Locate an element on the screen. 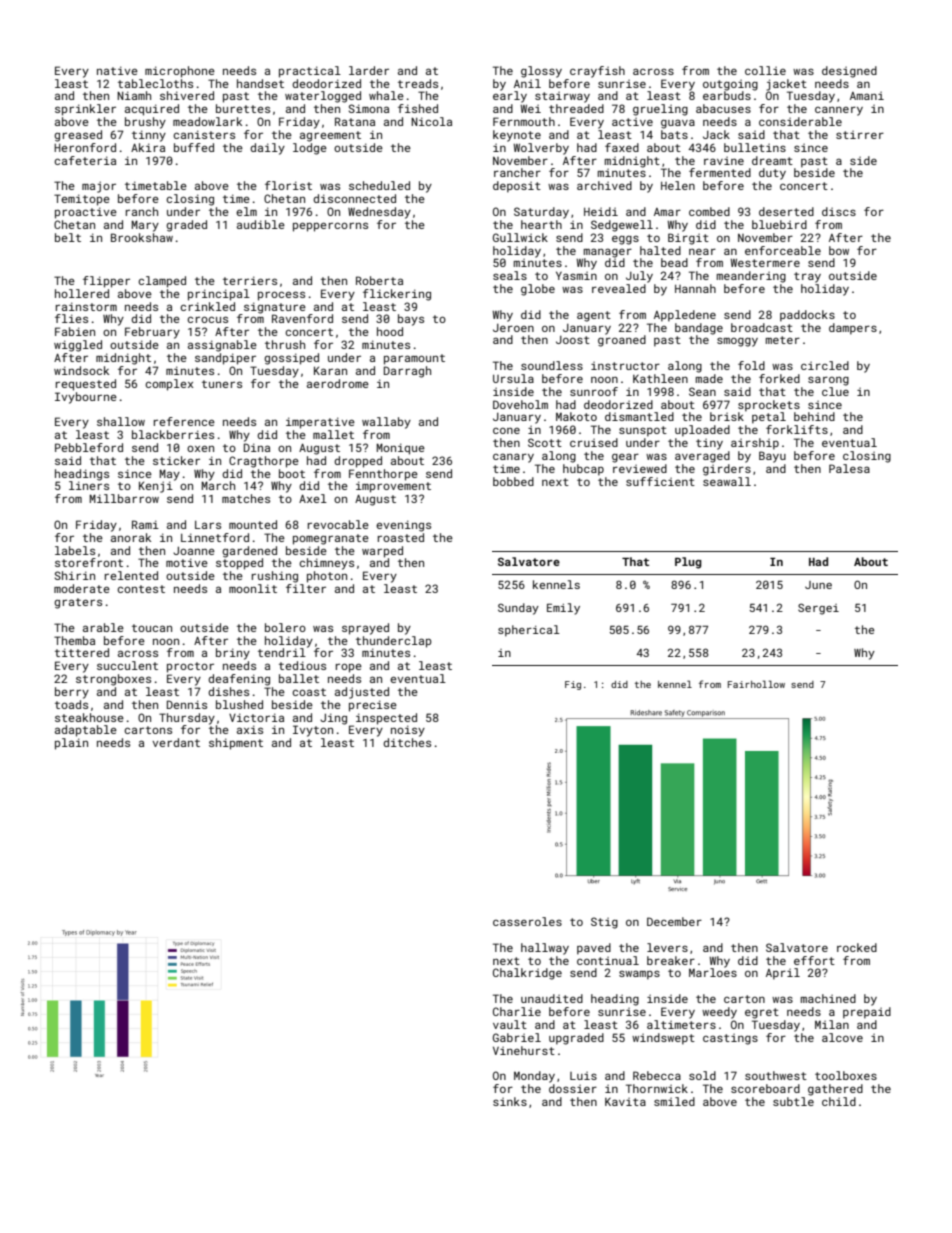 Image resolution: width=952 pixels, height=1233 pixels. vault is located at coordinates (510, 1024).
